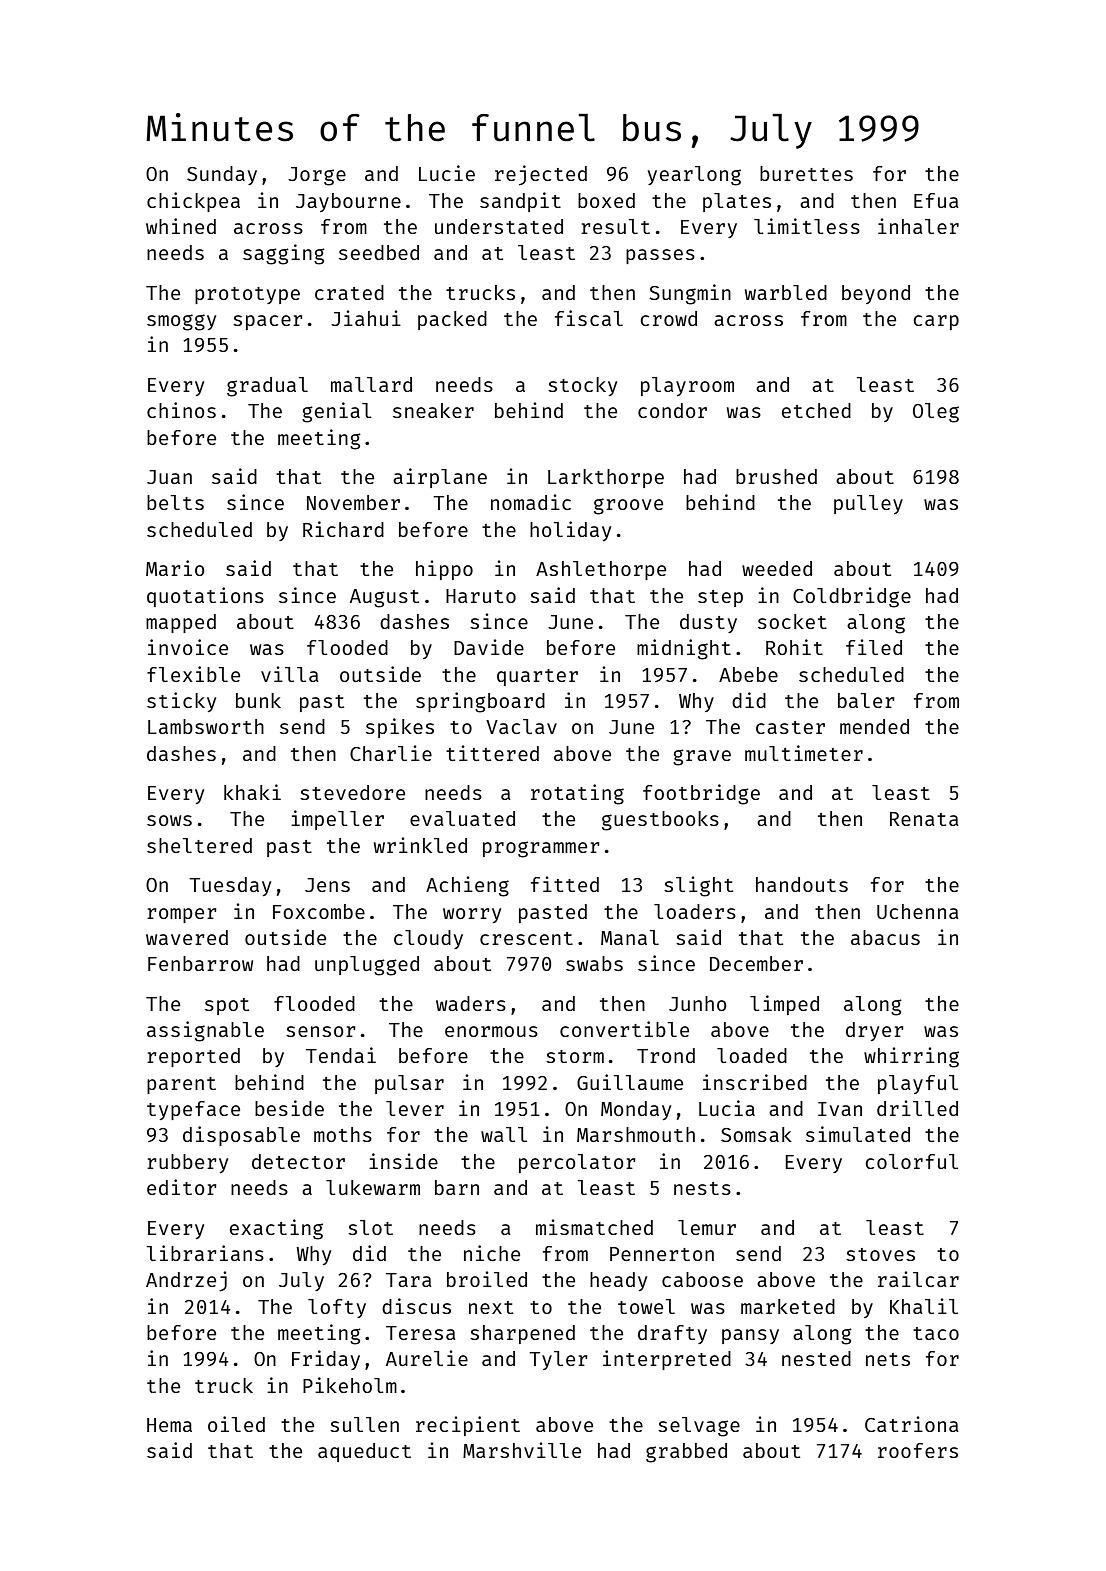 This page has height=1571, width=1106. I want to click on chickpea, so click(193, 202).
